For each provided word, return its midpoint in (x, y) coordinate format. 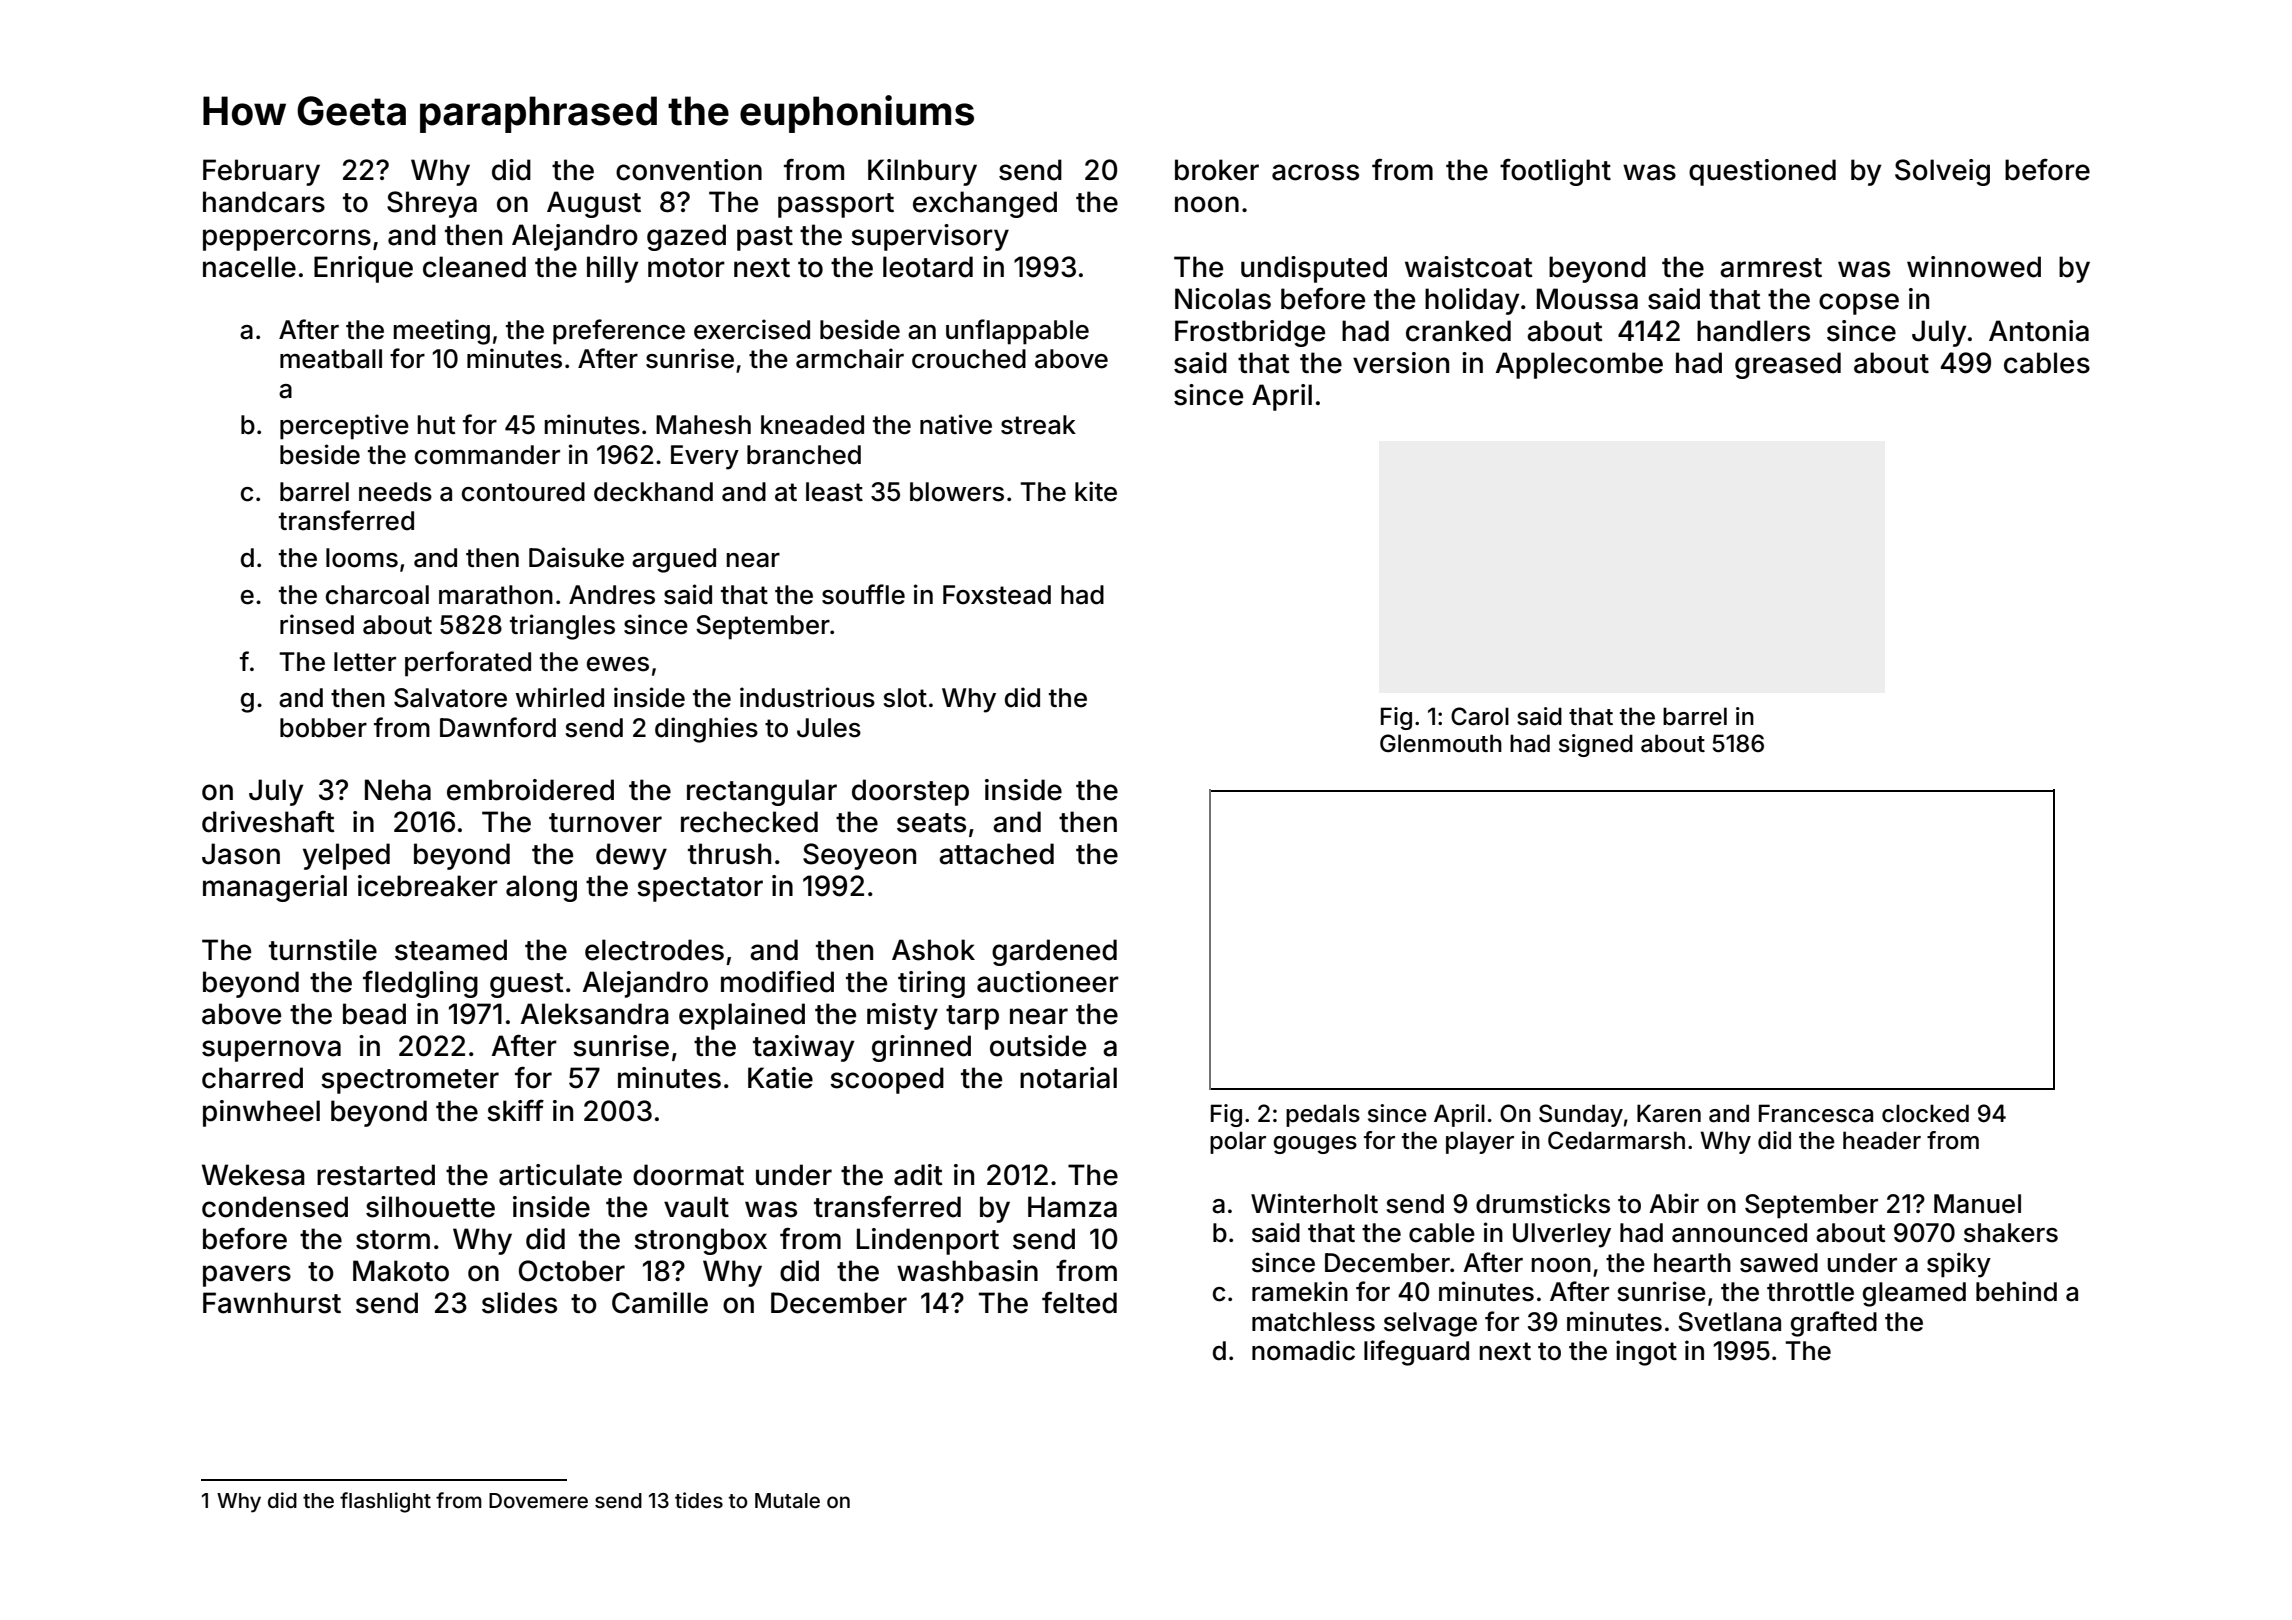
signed (1596, 745)
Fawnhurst (272, 1303)
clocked (1925, 1113)
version (1401, 363)
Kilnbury (922, 172)
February (261, 172)
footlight (1555, 172)
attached (996, 854)
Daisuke (576, 557)
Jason (241, 854)
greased (1788, 365)
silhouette (430, 1207)
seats (931, 823)
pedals (1323, 1115)
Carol (1480, 716)
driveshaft (268, 821)
